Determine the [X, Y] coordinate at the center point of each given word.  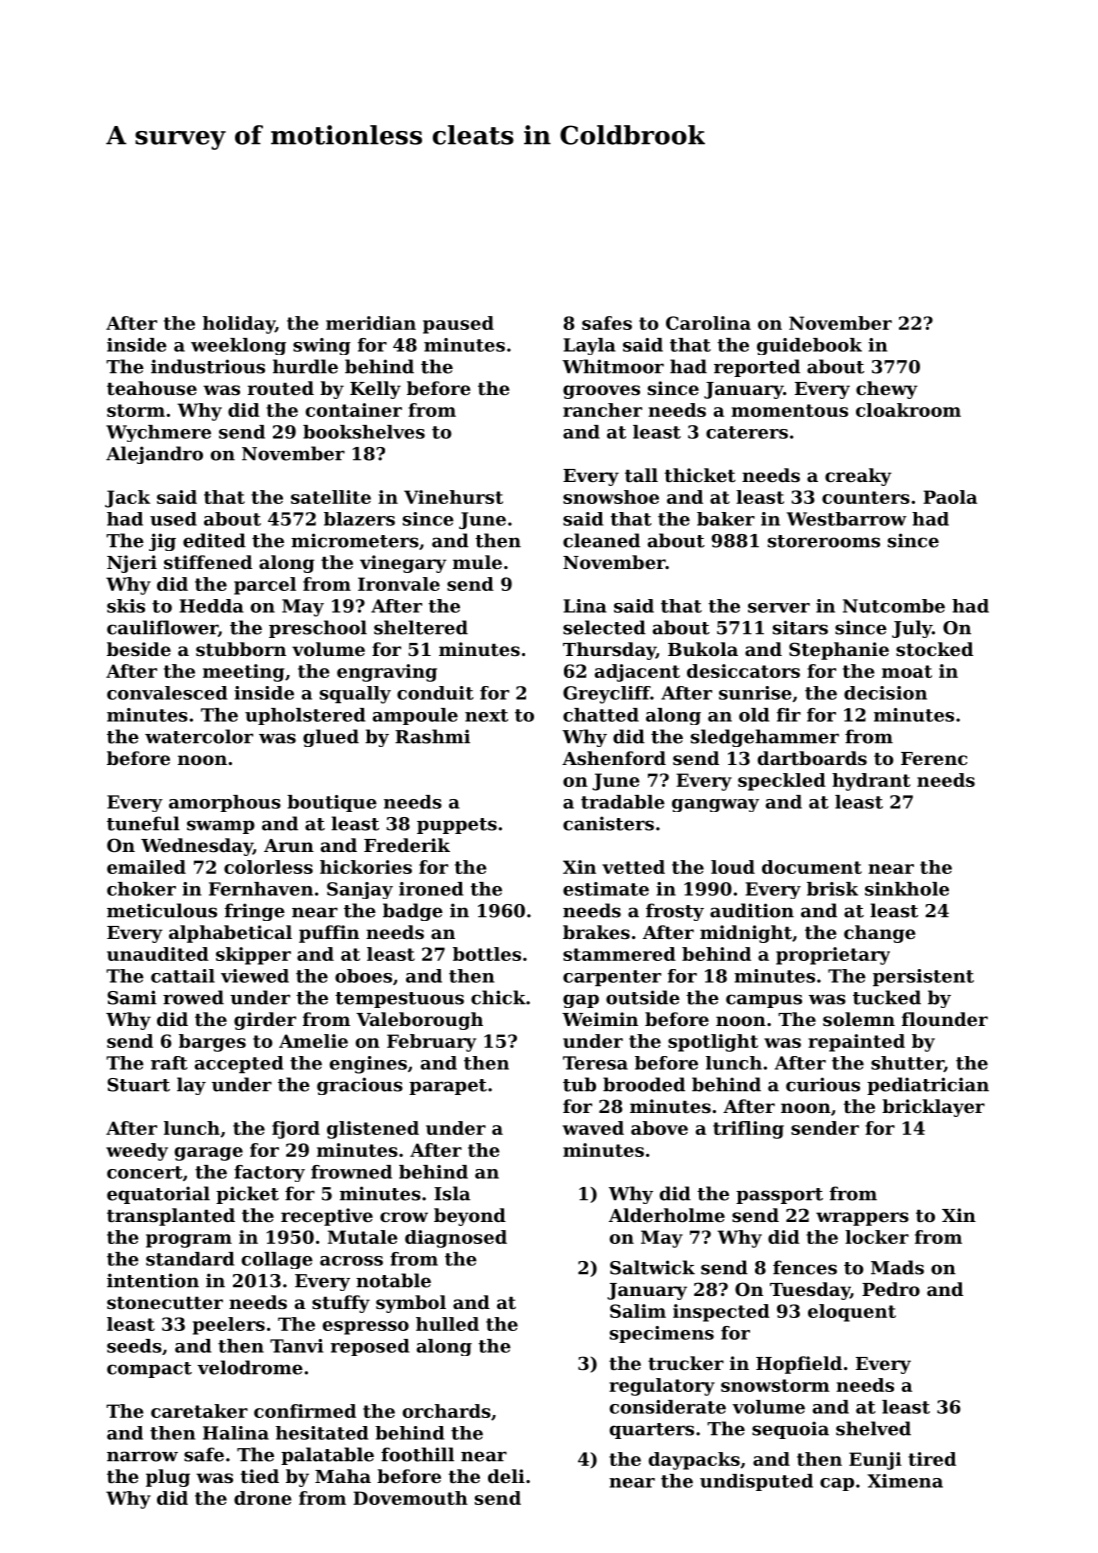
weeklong [238, 346]
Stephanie [839, 651]
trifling [748, 1130]
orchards [447, 1411]
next [486, 715]
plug [168, 1478]
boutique [332, 803]
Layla [590, 346]
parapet [448, 1087]
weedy [137, 1152]
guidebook [809, 346]
